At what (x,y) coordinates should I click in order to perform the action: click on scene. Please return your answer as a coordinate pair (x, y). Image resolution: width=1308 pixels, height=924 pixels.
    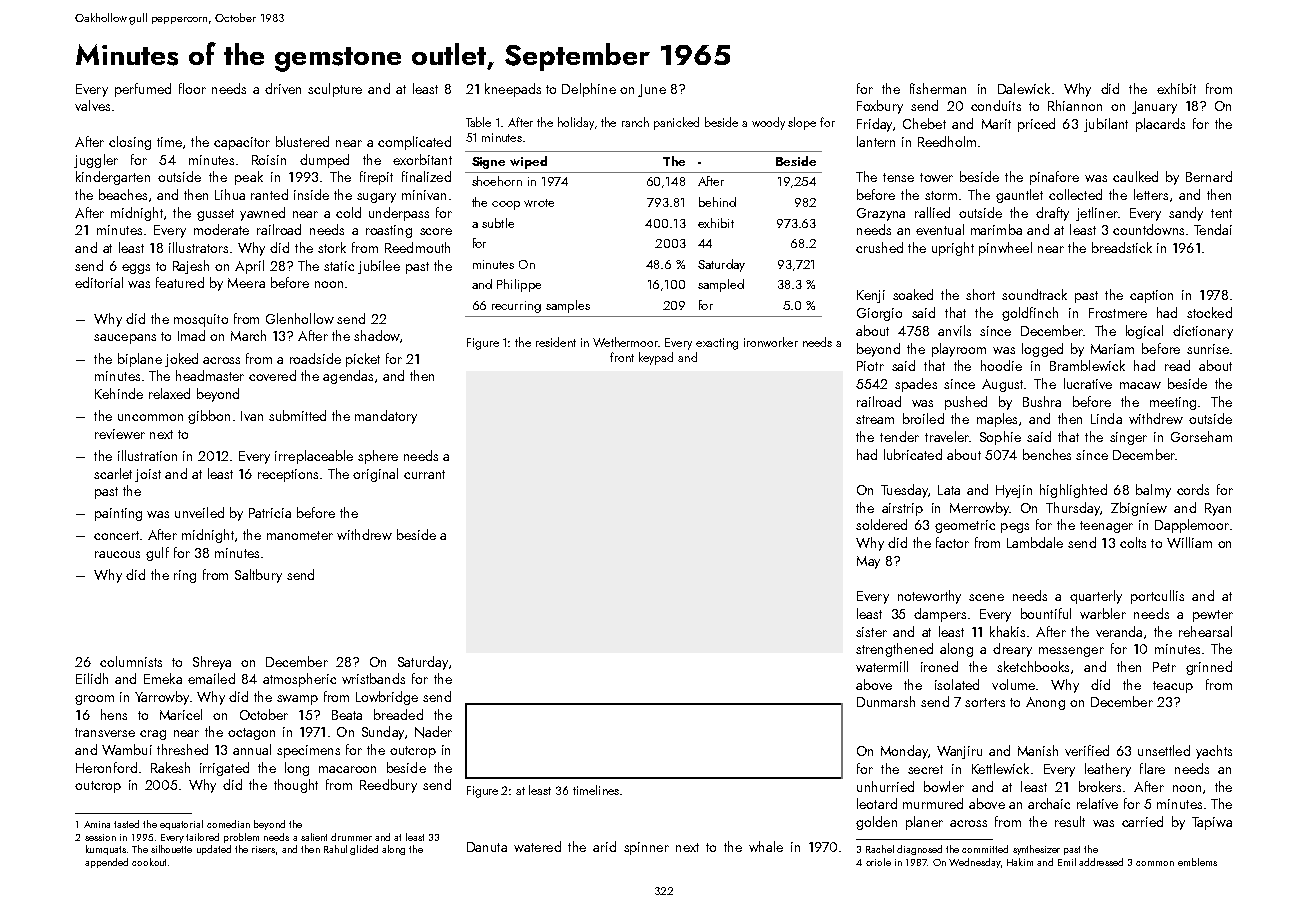
    Looking at the image, I should click on (986, 597).
